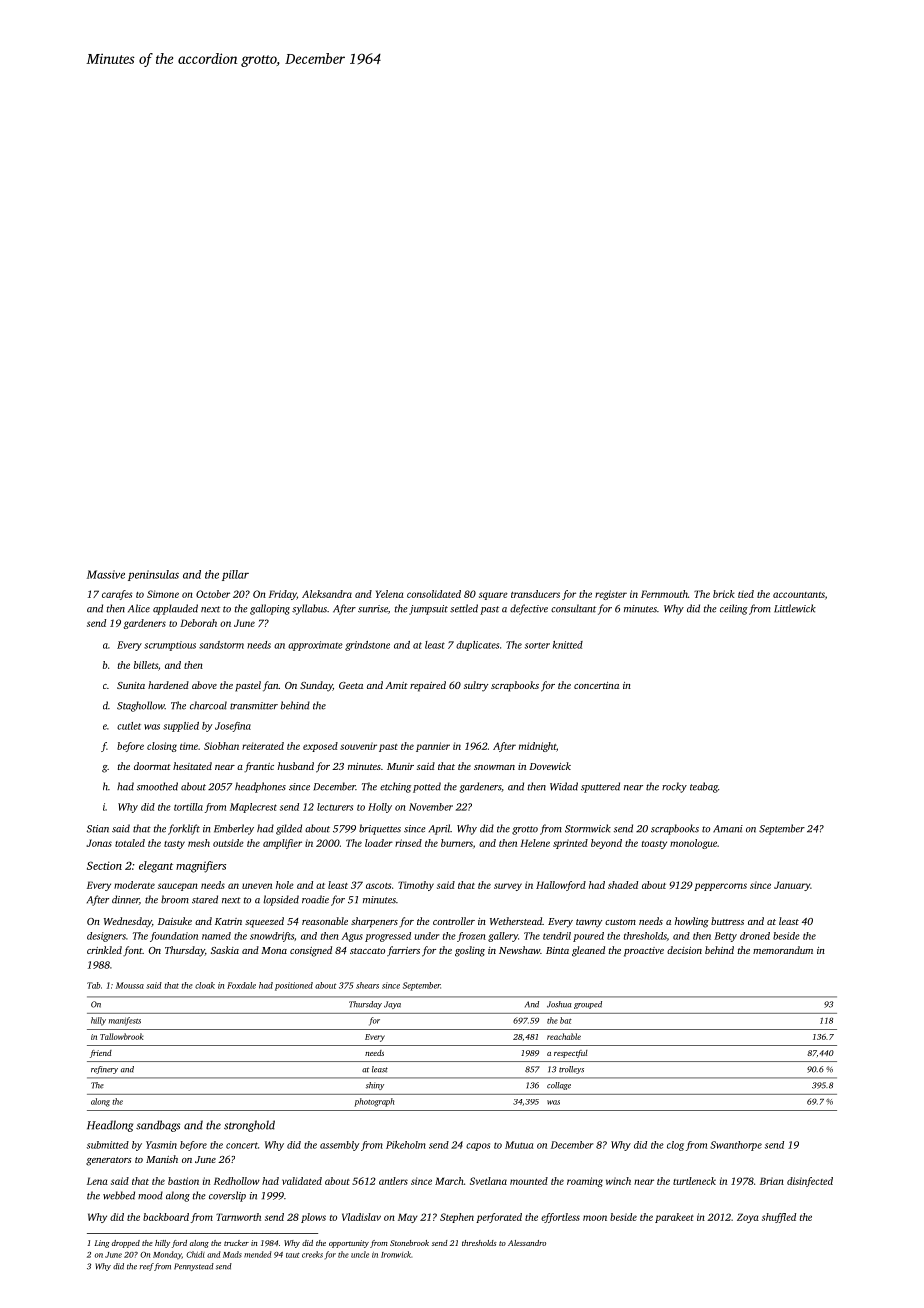 This image has height=1308, width=924. Describe the element at coordinates (146, 665) in the image. I see `billets` at that location.
